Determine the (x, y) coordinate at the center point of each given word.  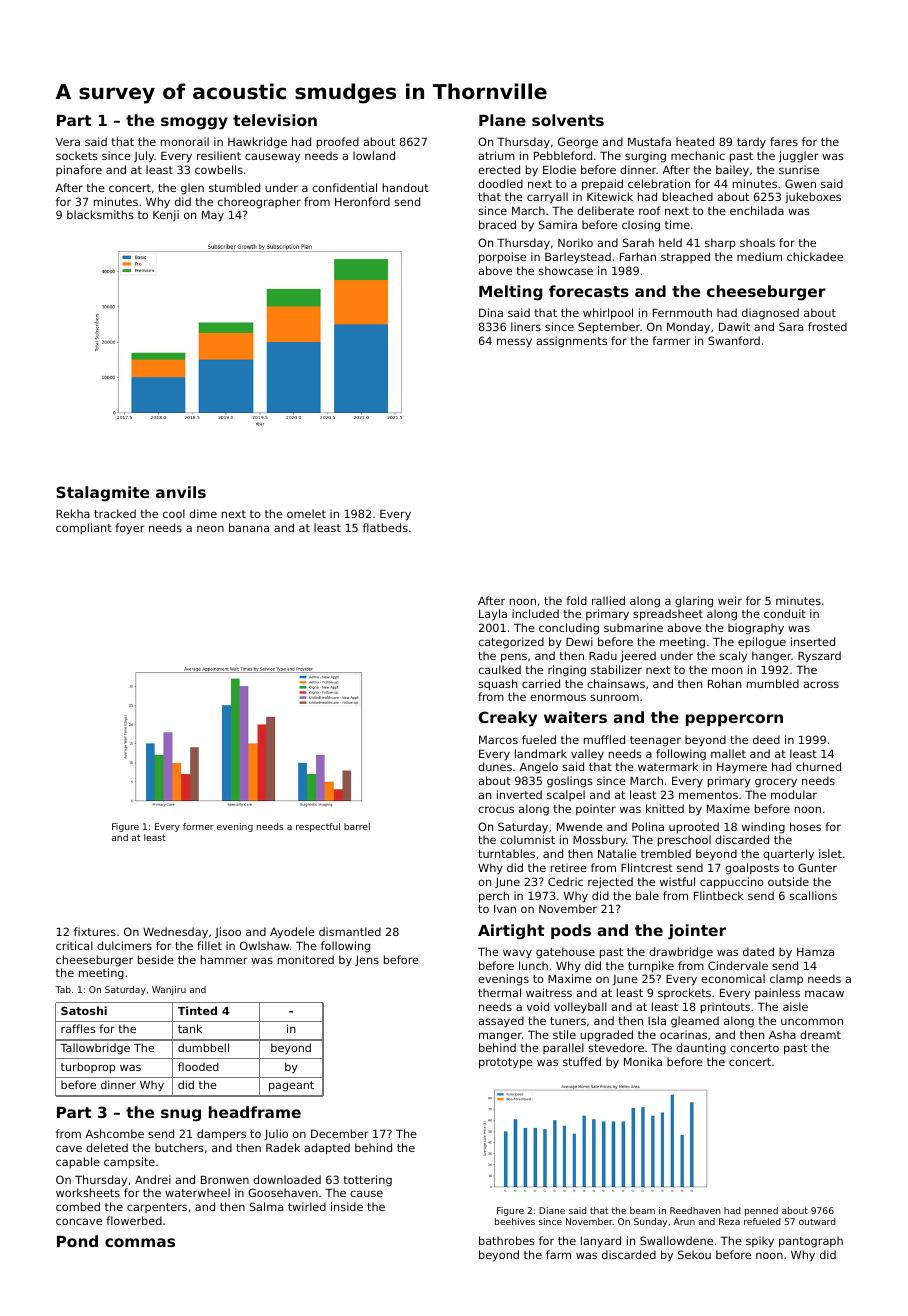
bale (647, 895)
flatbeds (385, 527)
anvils (181, 492)
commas (140, 1242)
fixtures (95, 931)
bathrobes (507, 1240)
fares (784, 141)
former (198, 826)
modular (794, 794)
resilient (219, 155)
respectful (318, 827)
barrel (357, 826)
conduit (785, 613)
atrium (496, 155)
